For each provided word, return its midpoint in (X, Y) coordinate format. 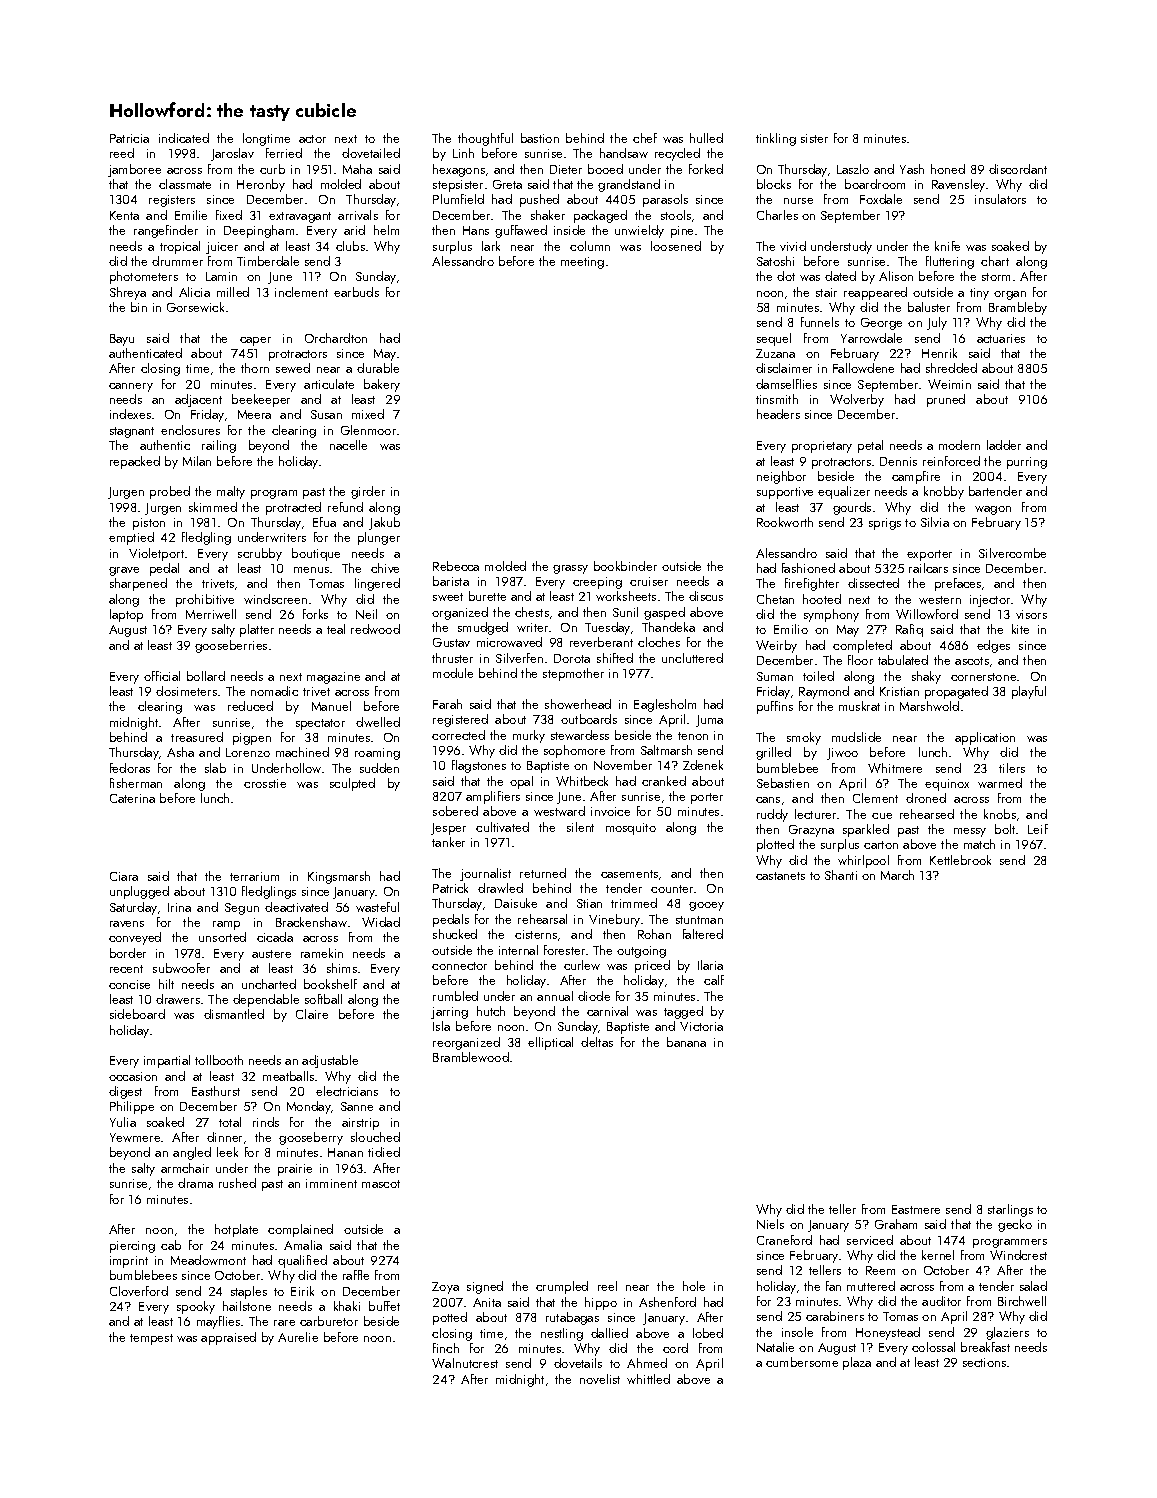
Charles (777, 215)
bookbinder (625, 566)
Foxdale (881, 199)
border (128, 953)
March (897, 875)
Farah (447, 704)
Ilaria (710, 965)
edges (993, 646)
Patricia (129, 138)
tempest (151, 1339)
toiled (818, 676)
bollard (206, 676)
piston (149, 524)
